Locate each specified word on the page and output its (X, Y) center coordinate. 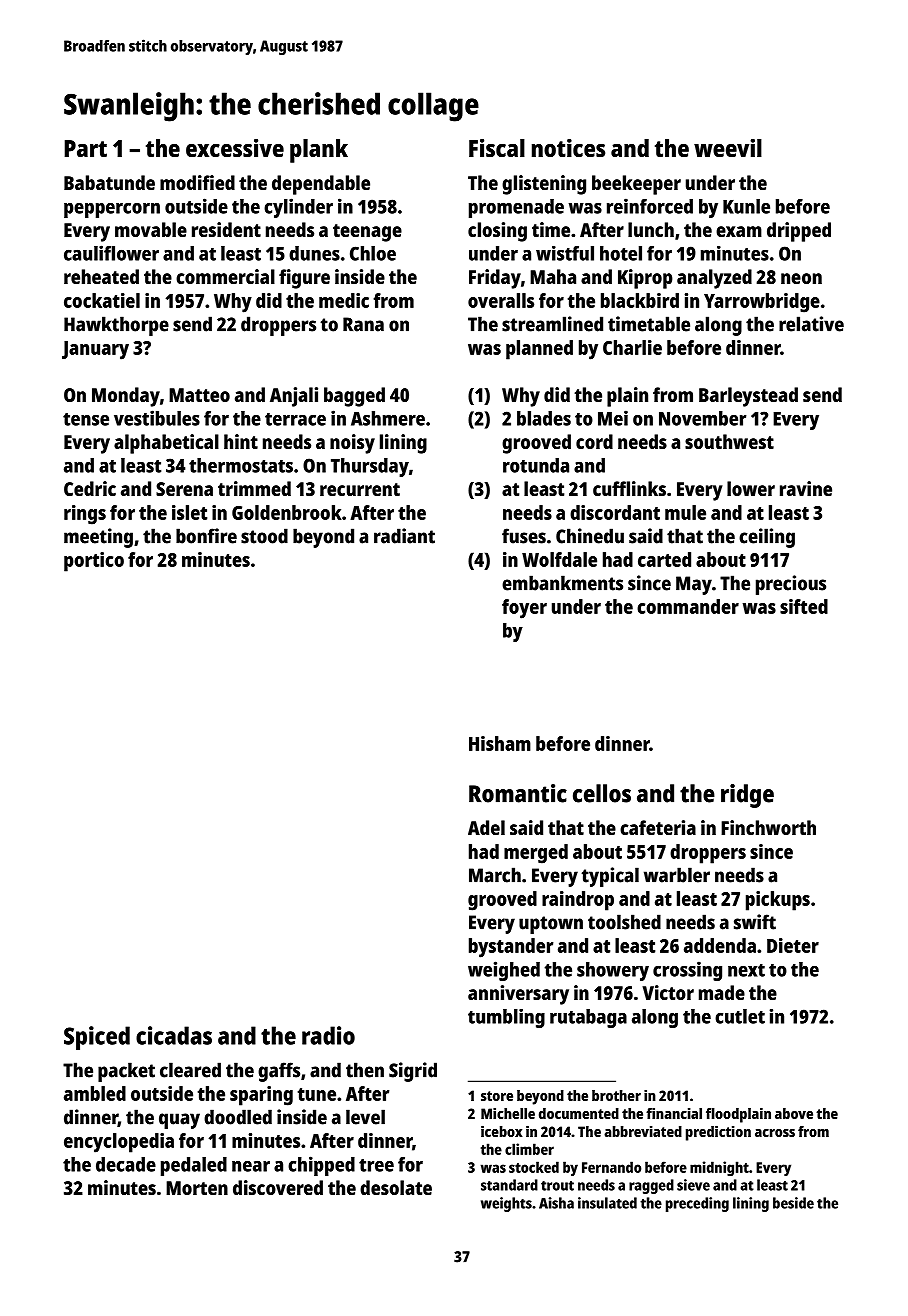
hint (241, 441)
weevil (728, 148)
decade (126, 1164)
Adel (486, 827)
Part (85, 148)
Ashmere (388, 418)
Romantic (518, 793)
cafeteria (658, 827)
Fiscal (497, 148)
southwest (729, 441)
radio (328, 1035)
